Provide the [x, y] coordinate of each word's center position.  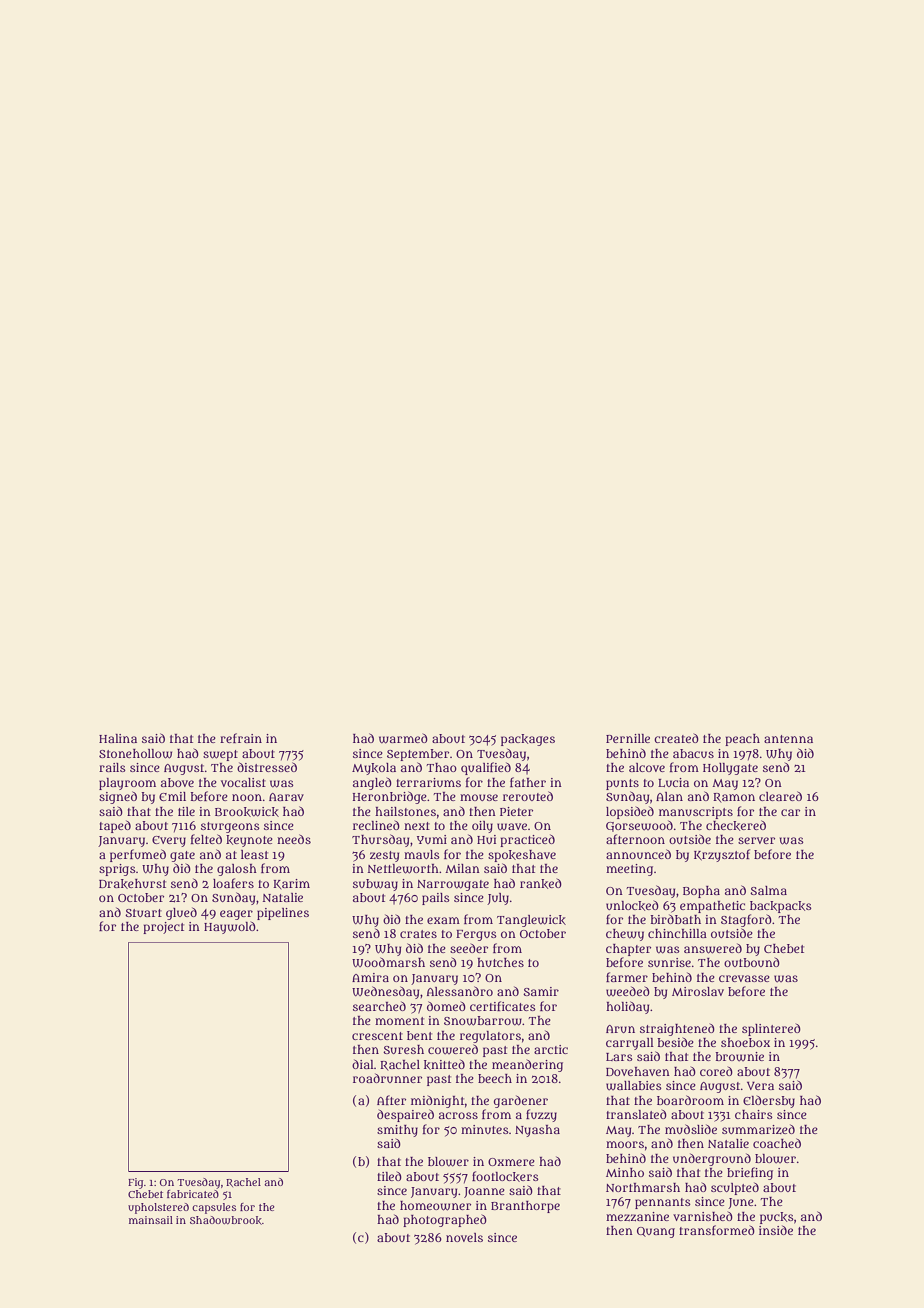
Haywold [230, 927]
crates [418, 934]
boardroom [690, 1100]
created [676, 738]
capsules [214, 1208]
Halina [118, 738]
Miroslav [698, 991]
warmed [403, 738]
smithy [397, 1131]
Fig [135, 1183]
